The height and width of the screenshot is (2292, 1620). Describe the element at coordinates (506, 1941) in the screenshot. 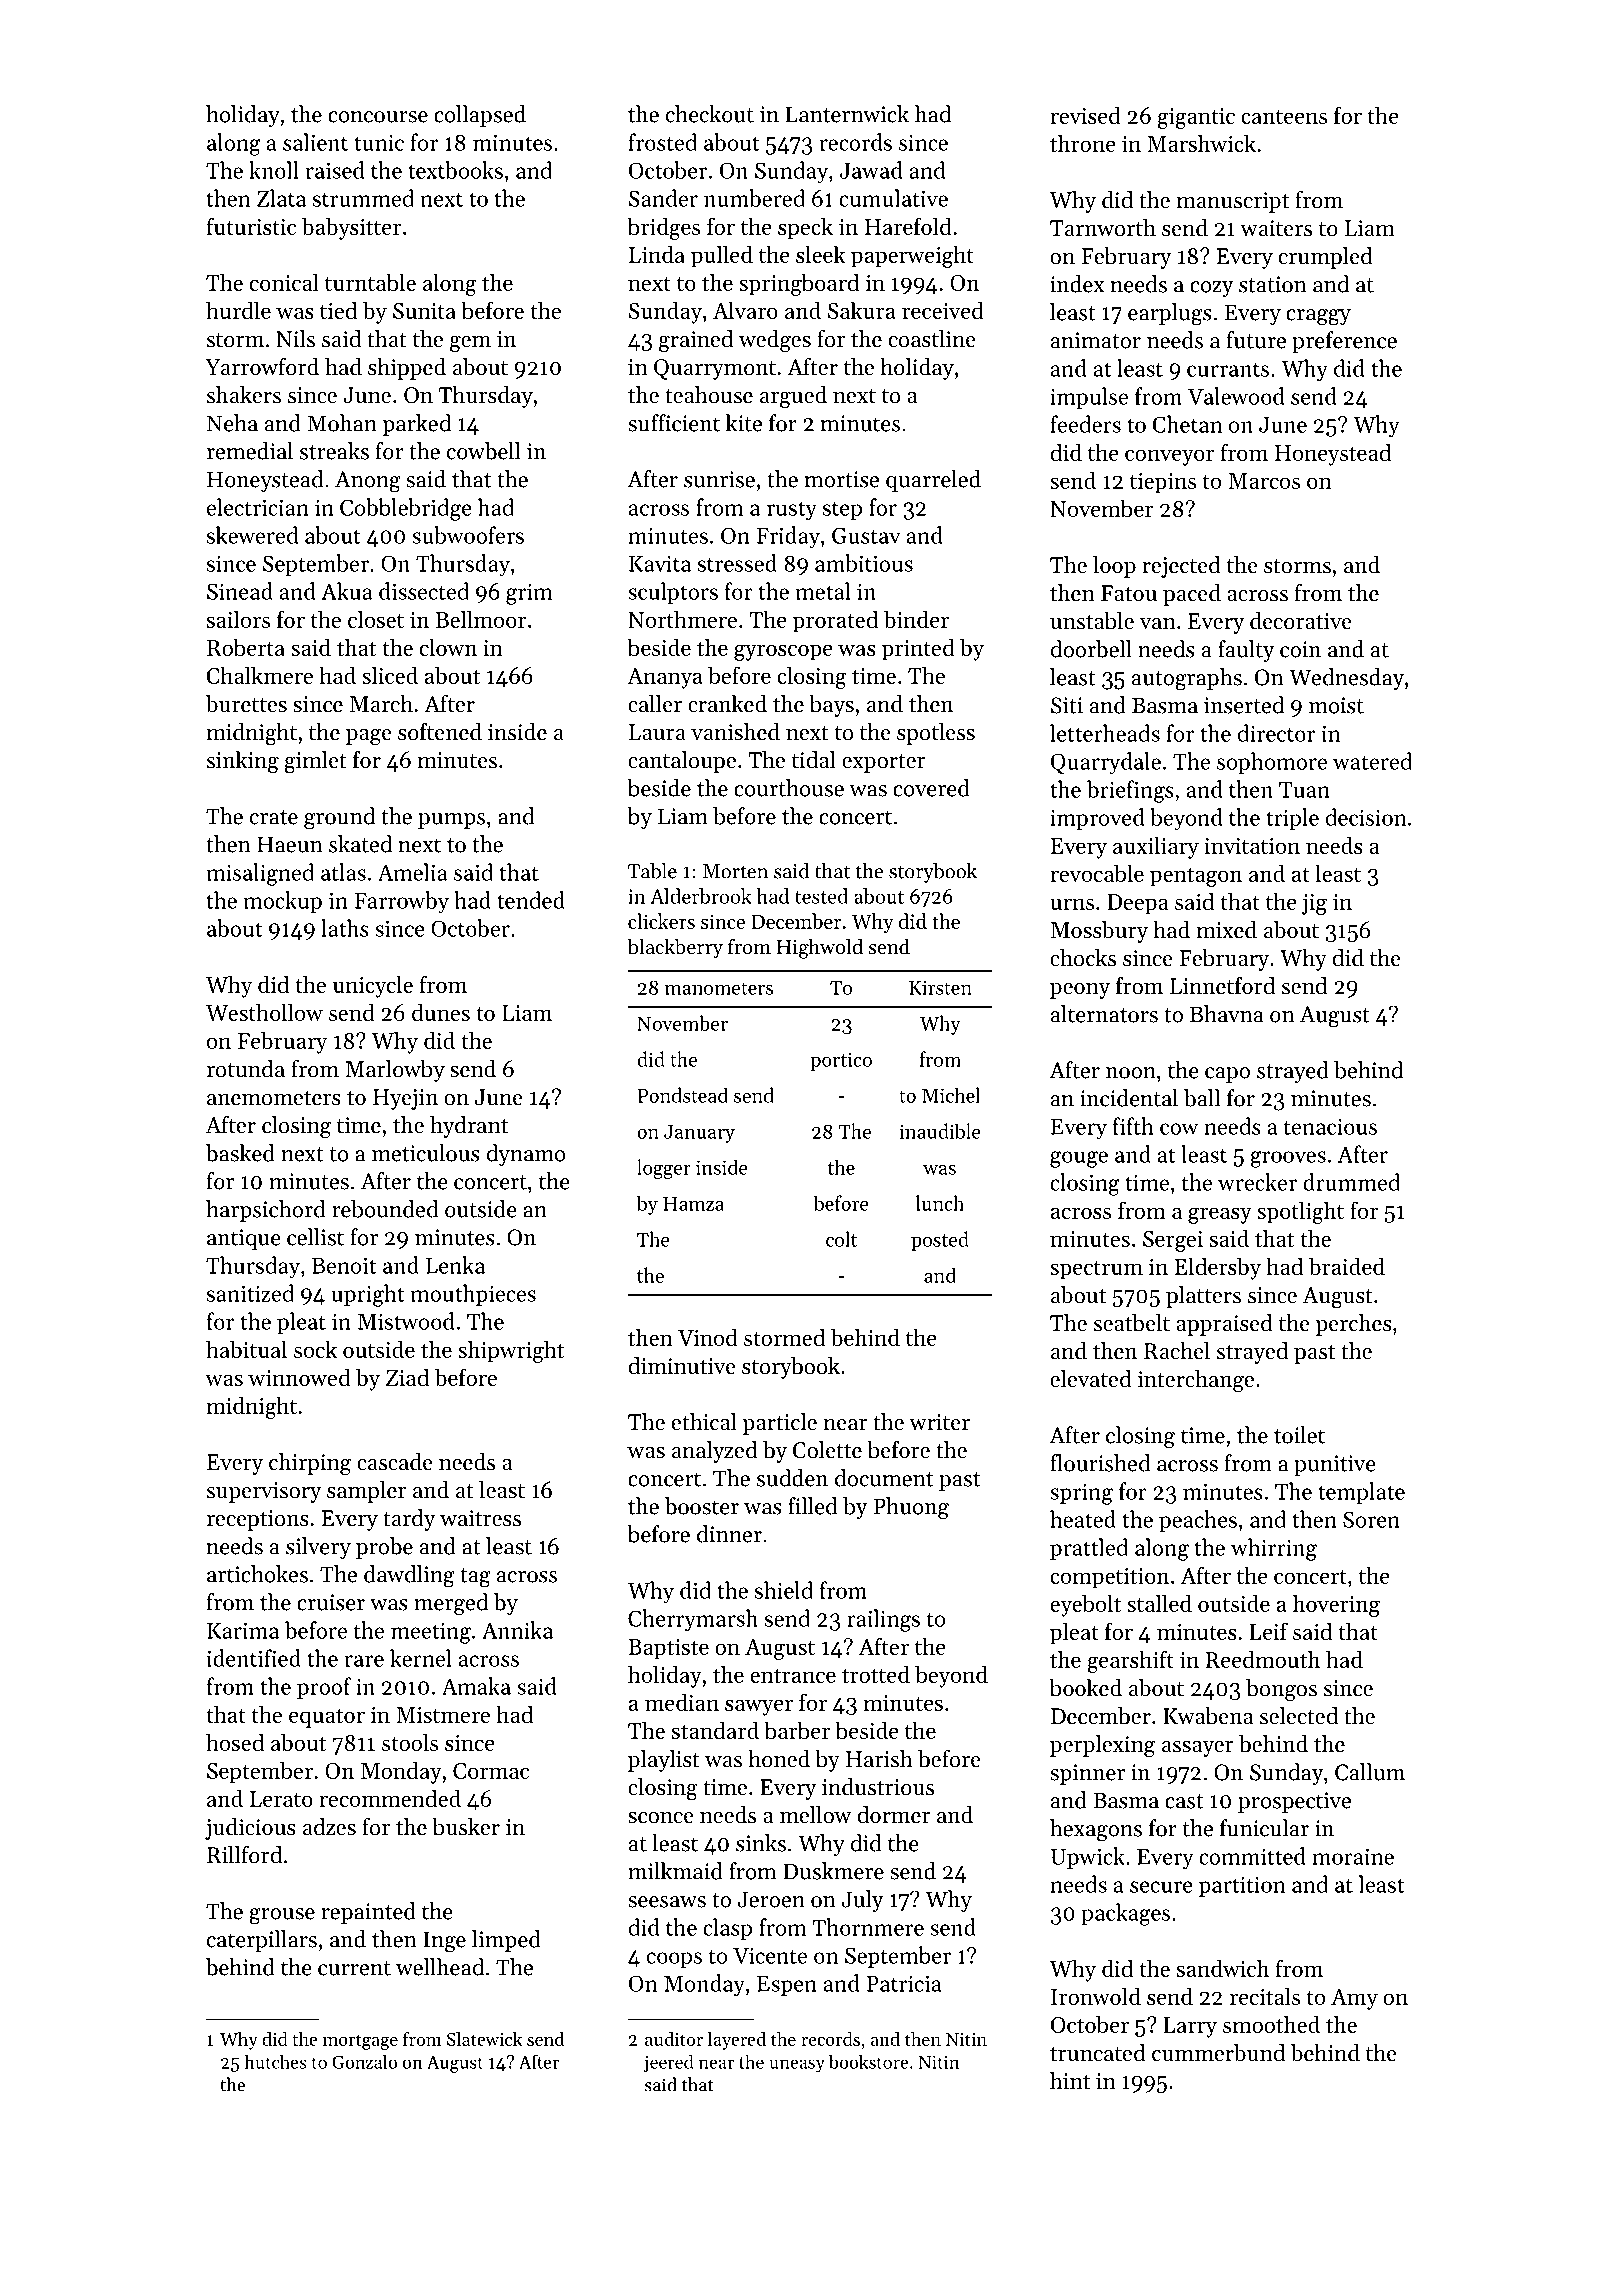

I see `limped` at that location.
